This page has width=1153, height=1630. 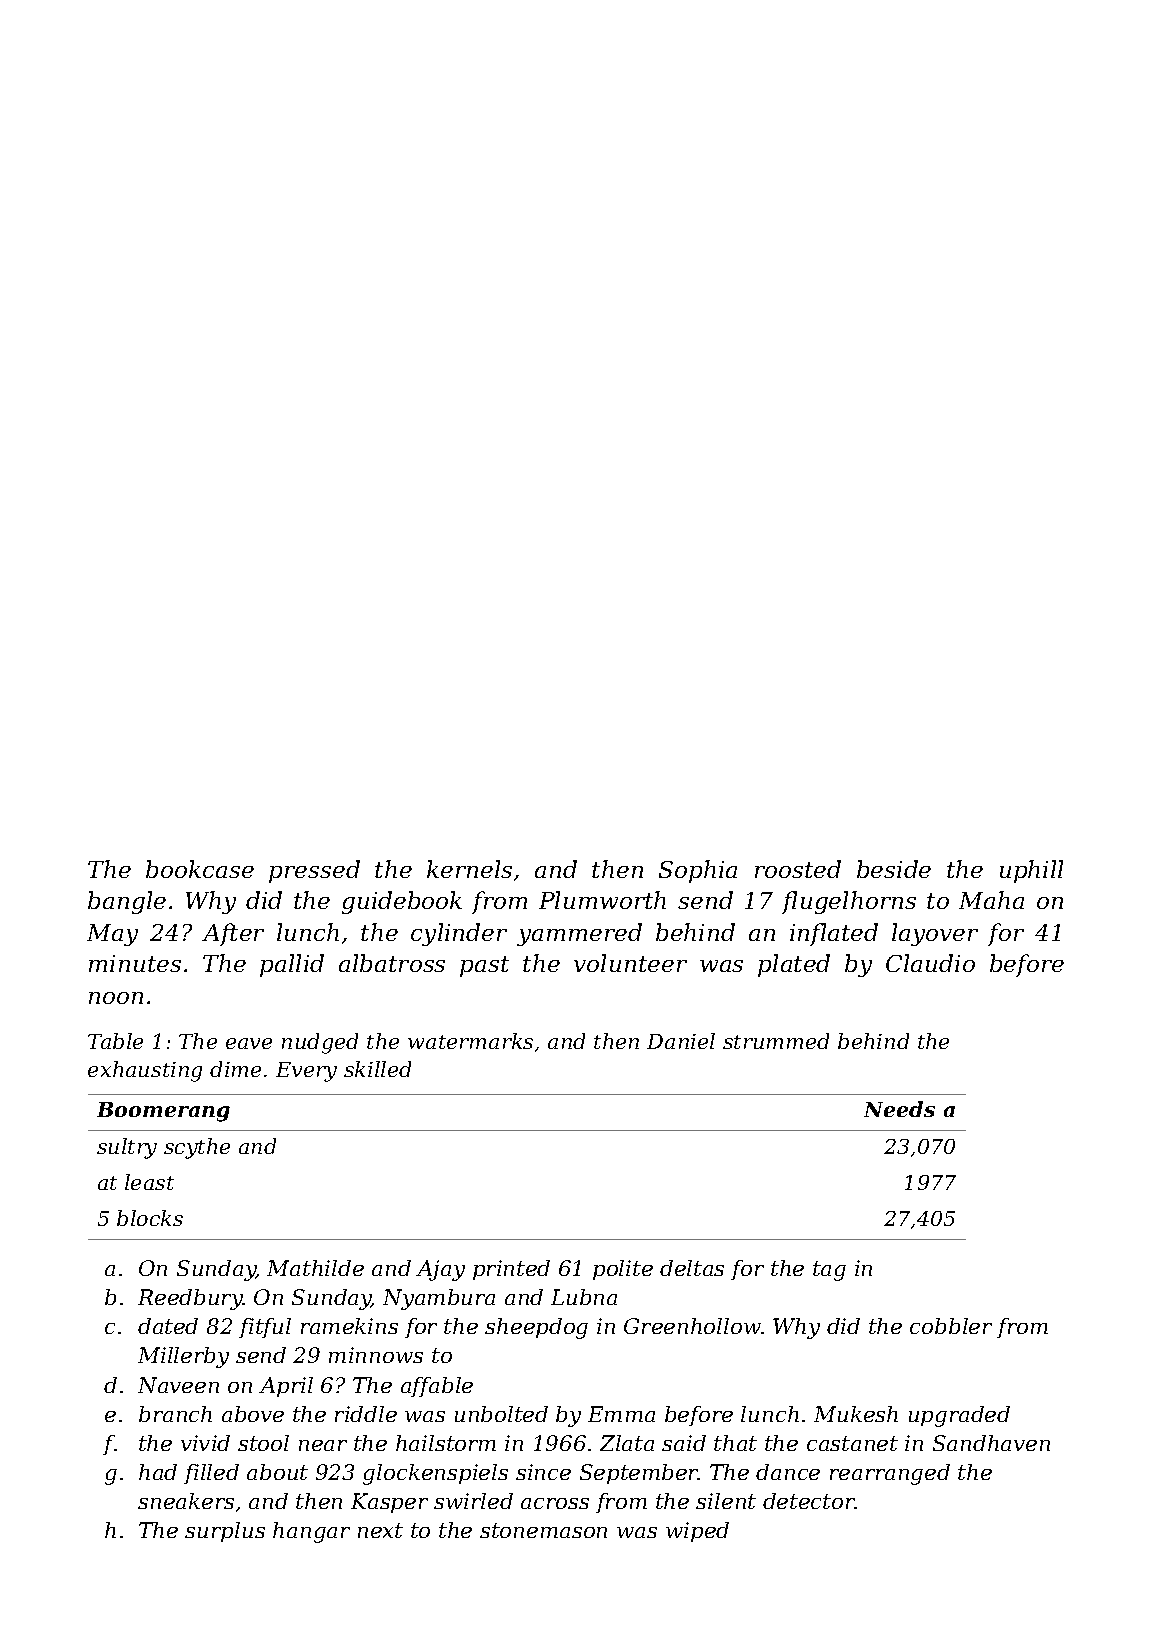 I want to click on April, so click(x=286, y=1387).
